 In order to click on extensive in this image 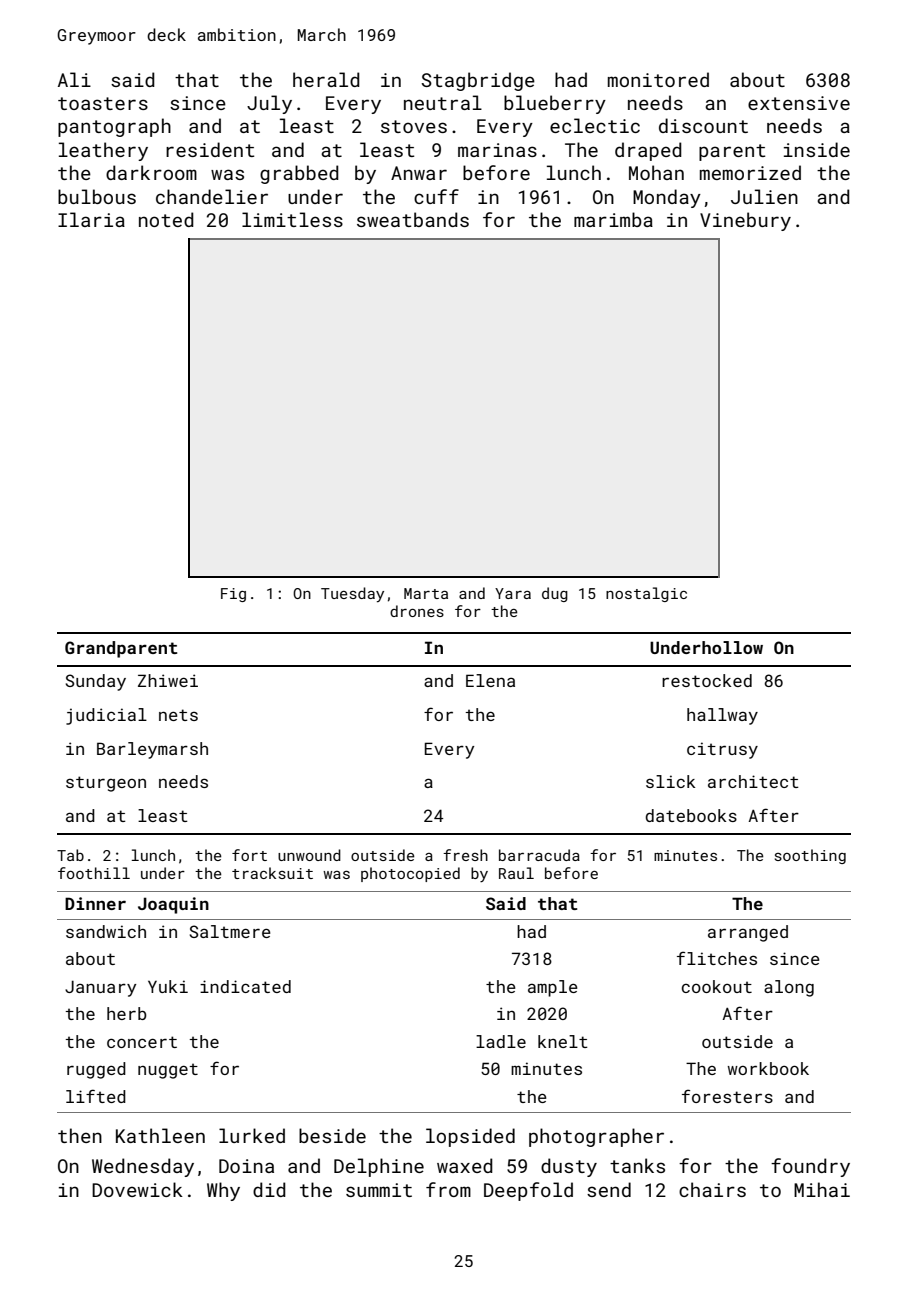, I will do `click(799, 103)`.
